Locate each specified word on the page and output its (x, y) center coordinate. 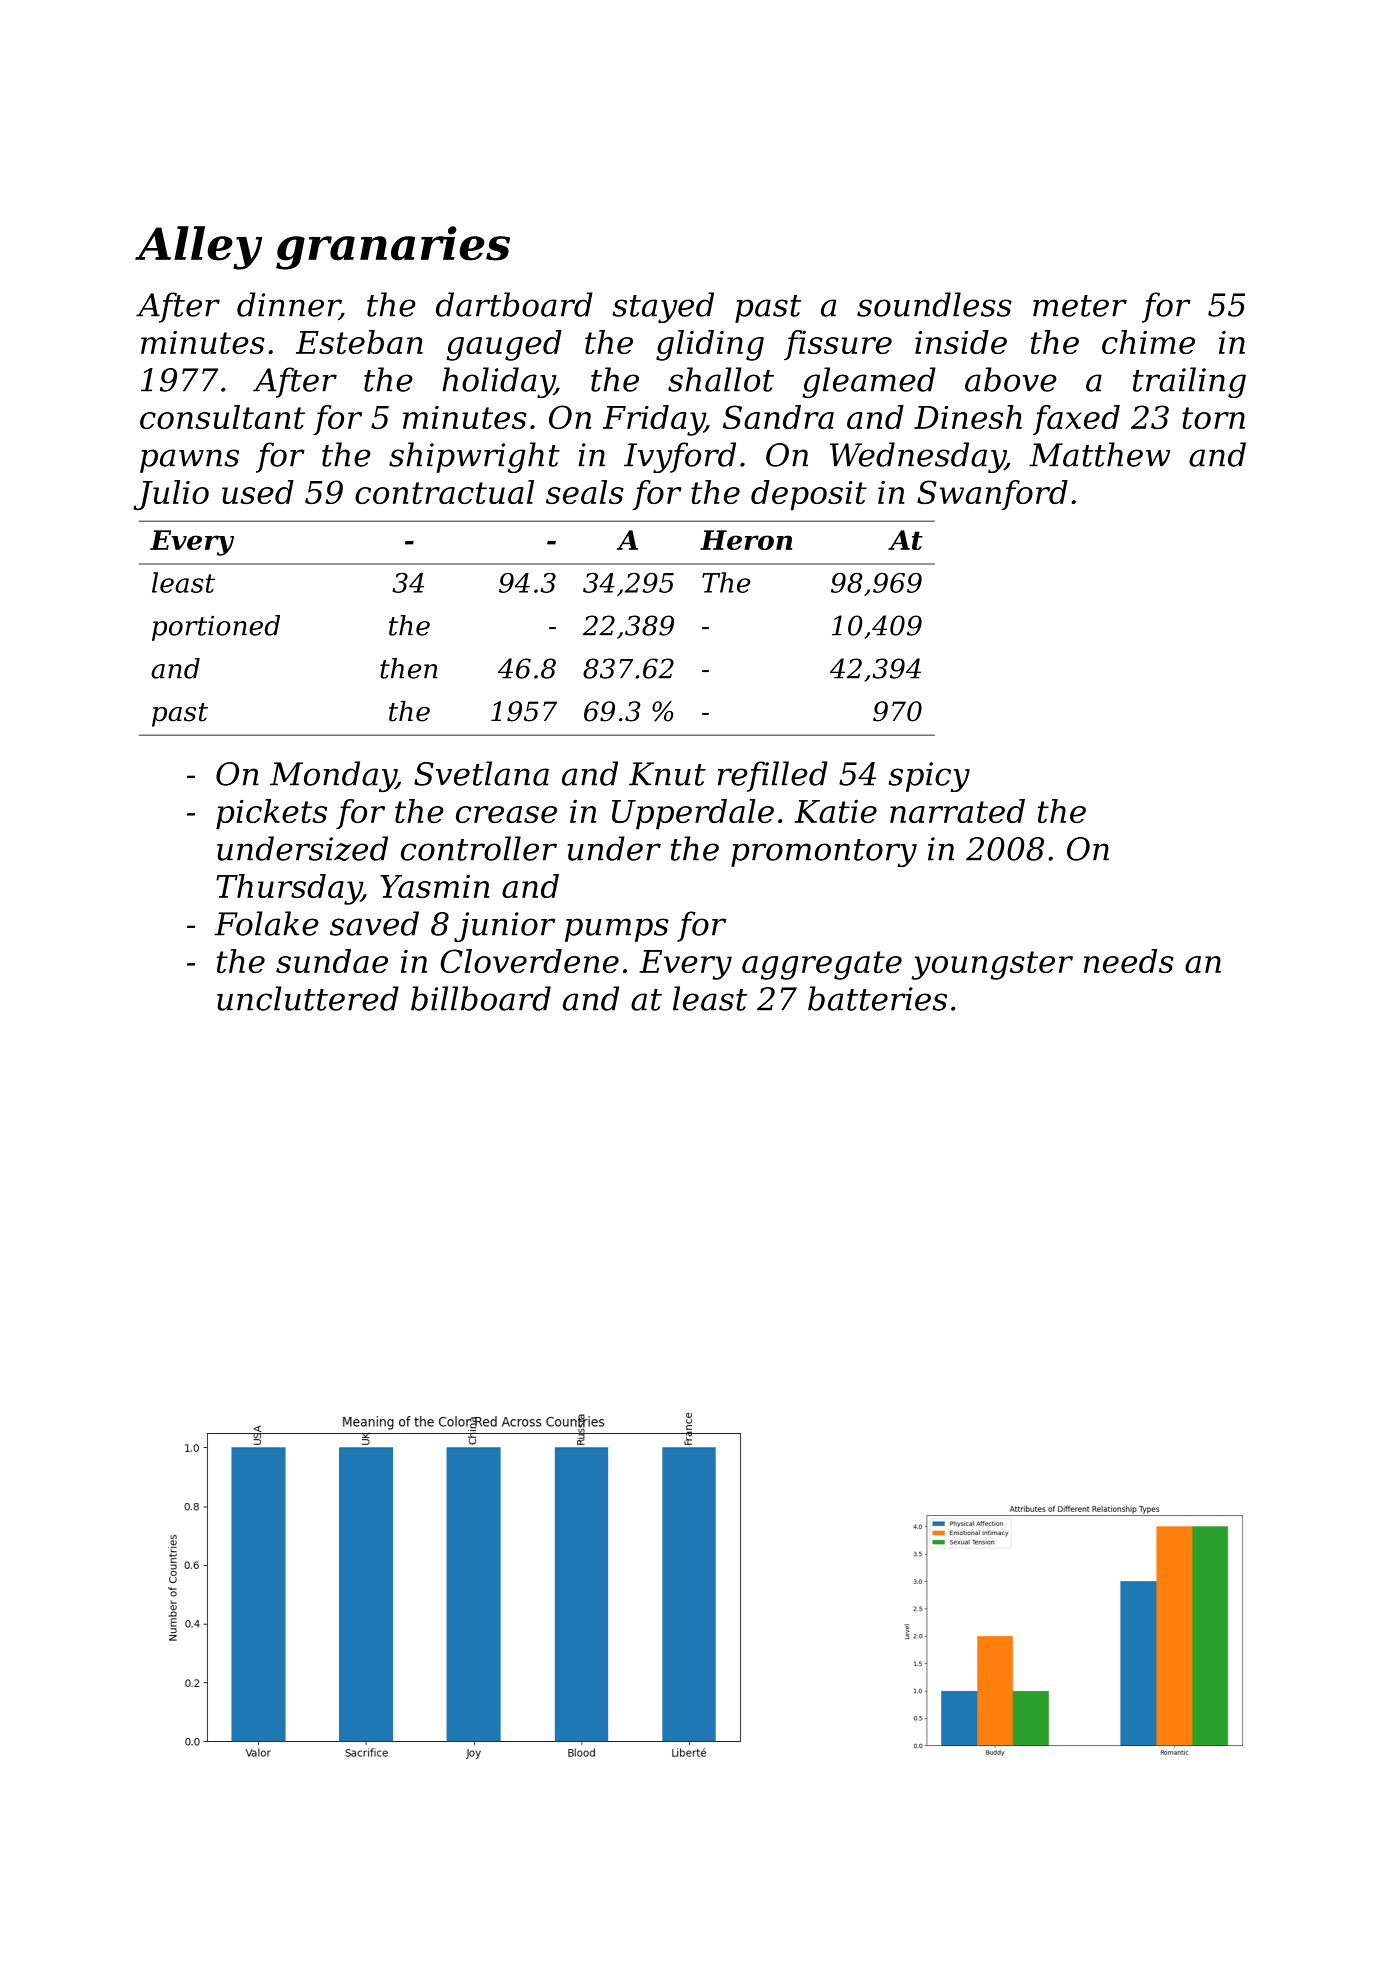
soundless (934, 304)
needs (1129, 961)
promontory (824, 853)
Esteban (359, 342)
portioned (216, 628)
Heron (746, 540)
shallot (721, 379)
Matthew (1100, 454)
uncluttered (308, 998)
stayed (663, 307)
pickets (271, 814)
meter (1080, 306)
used (258, 492)
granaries (393, 248)
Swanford (992, 495)
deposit (809, 495)
